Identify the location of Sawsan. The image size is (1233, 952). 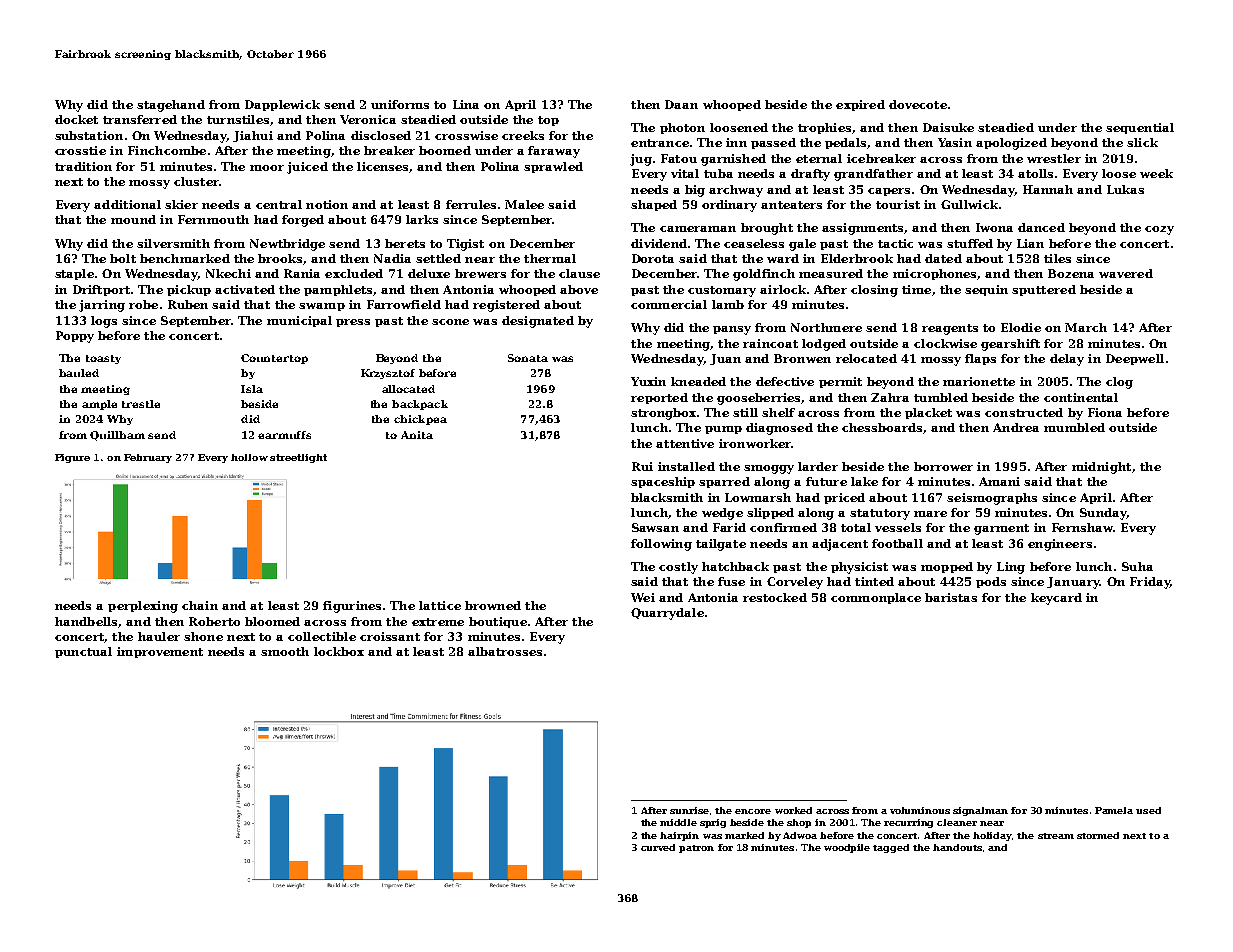
(655, 527).
